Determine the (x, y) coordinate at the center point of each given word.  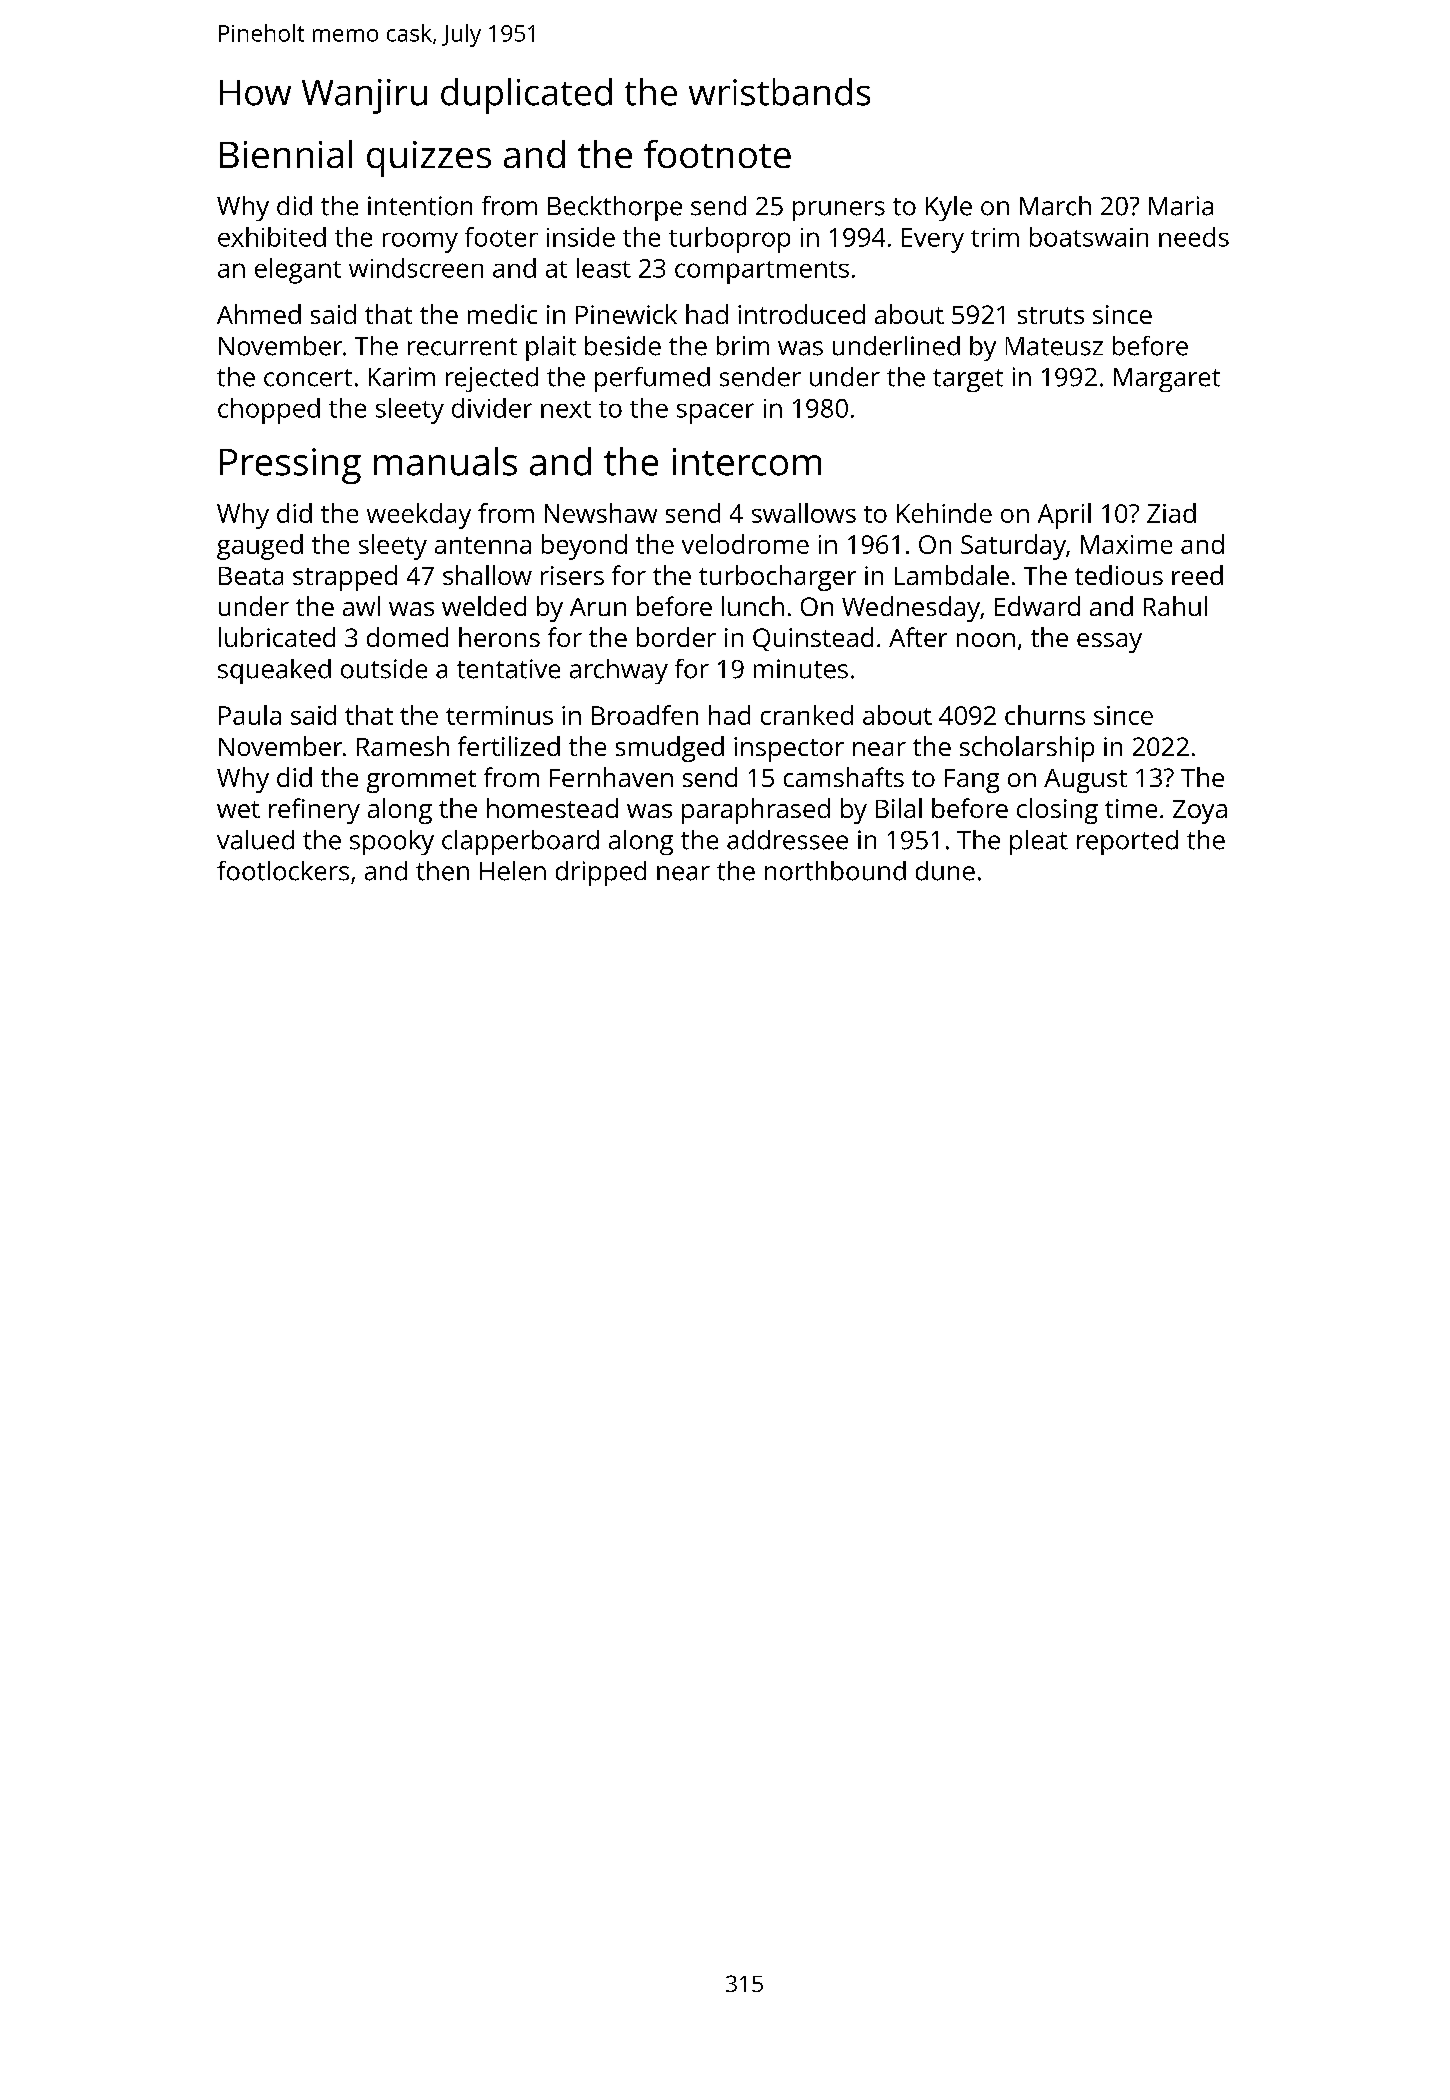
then (442, 871)
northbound (835, 871)
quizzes (429, 159)
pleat (1039, 842)
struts (1051, 315)
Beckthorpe (615, 208)
